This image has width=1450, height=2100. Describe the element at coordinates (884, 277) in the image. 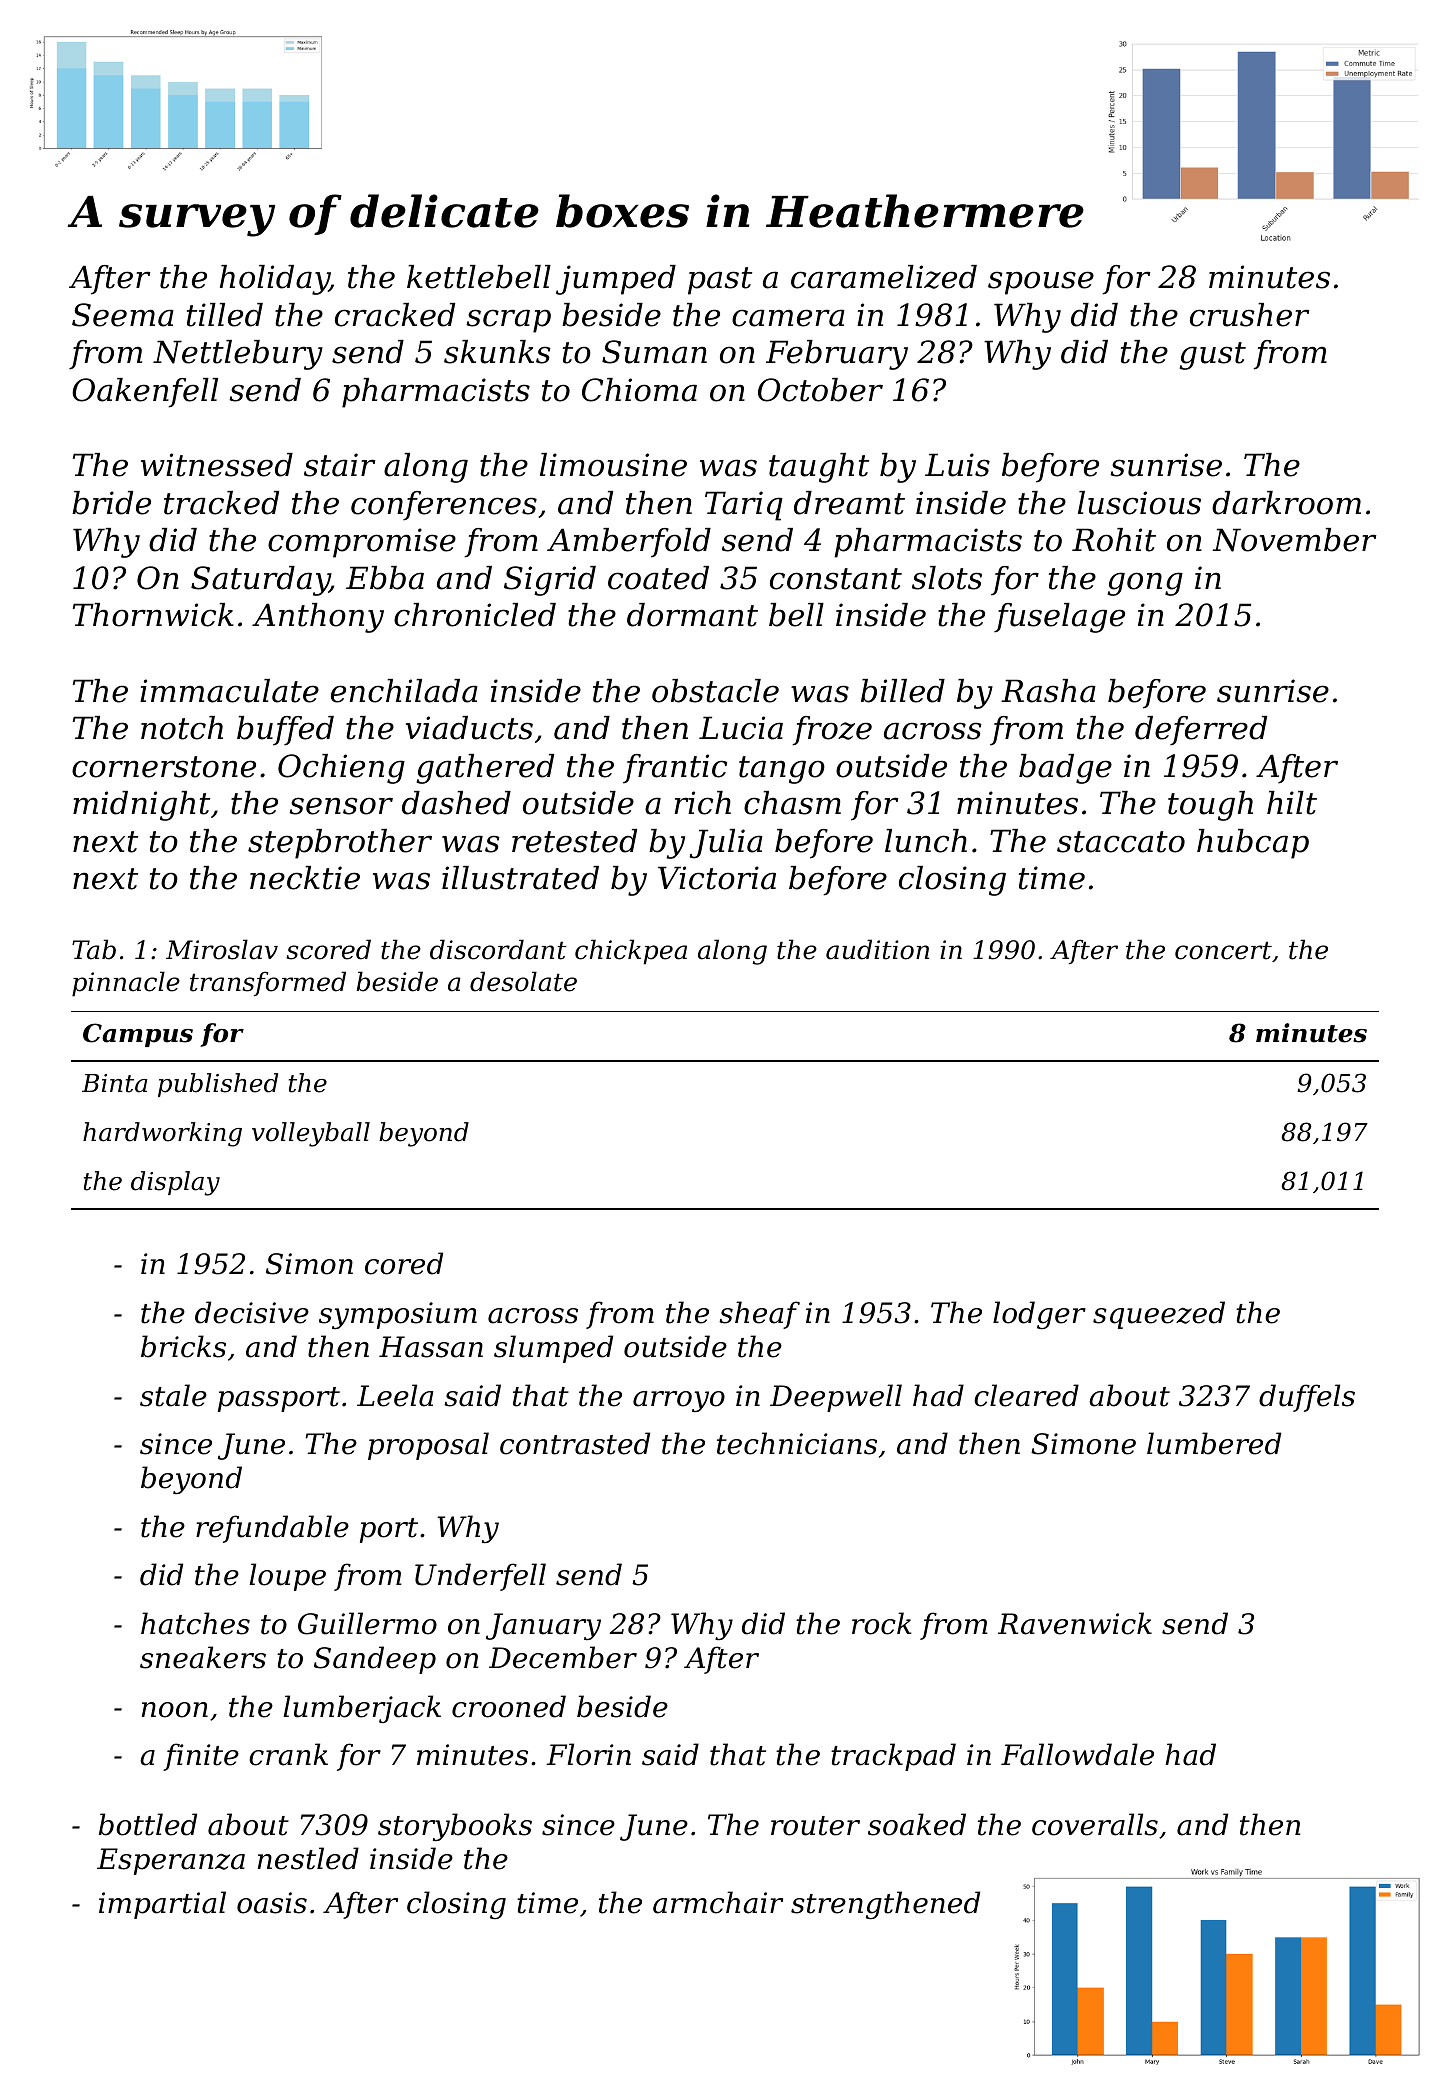

I see `caramelized` at that location.
